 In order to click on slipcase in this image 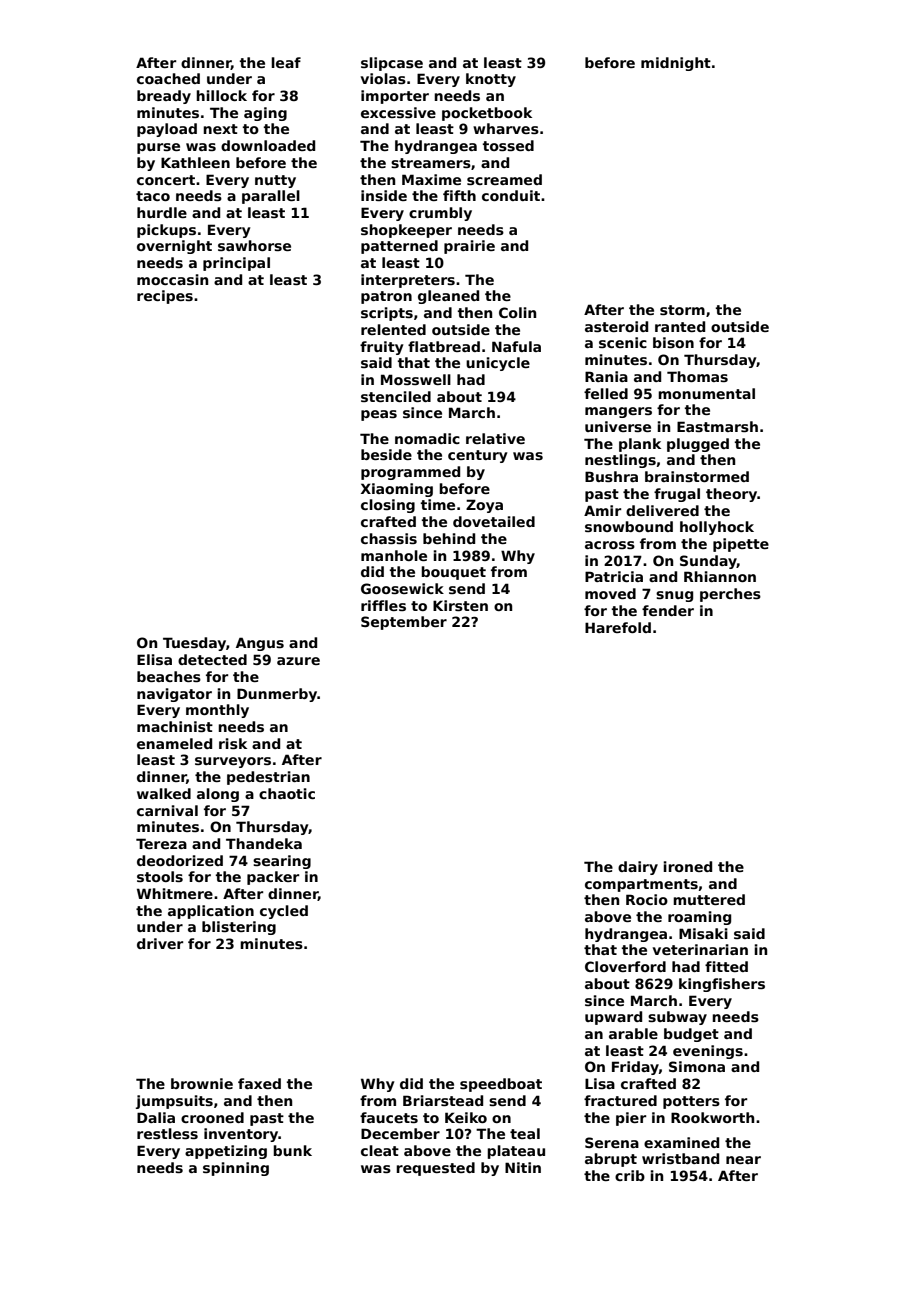, I will do `click(392, 64)`.
